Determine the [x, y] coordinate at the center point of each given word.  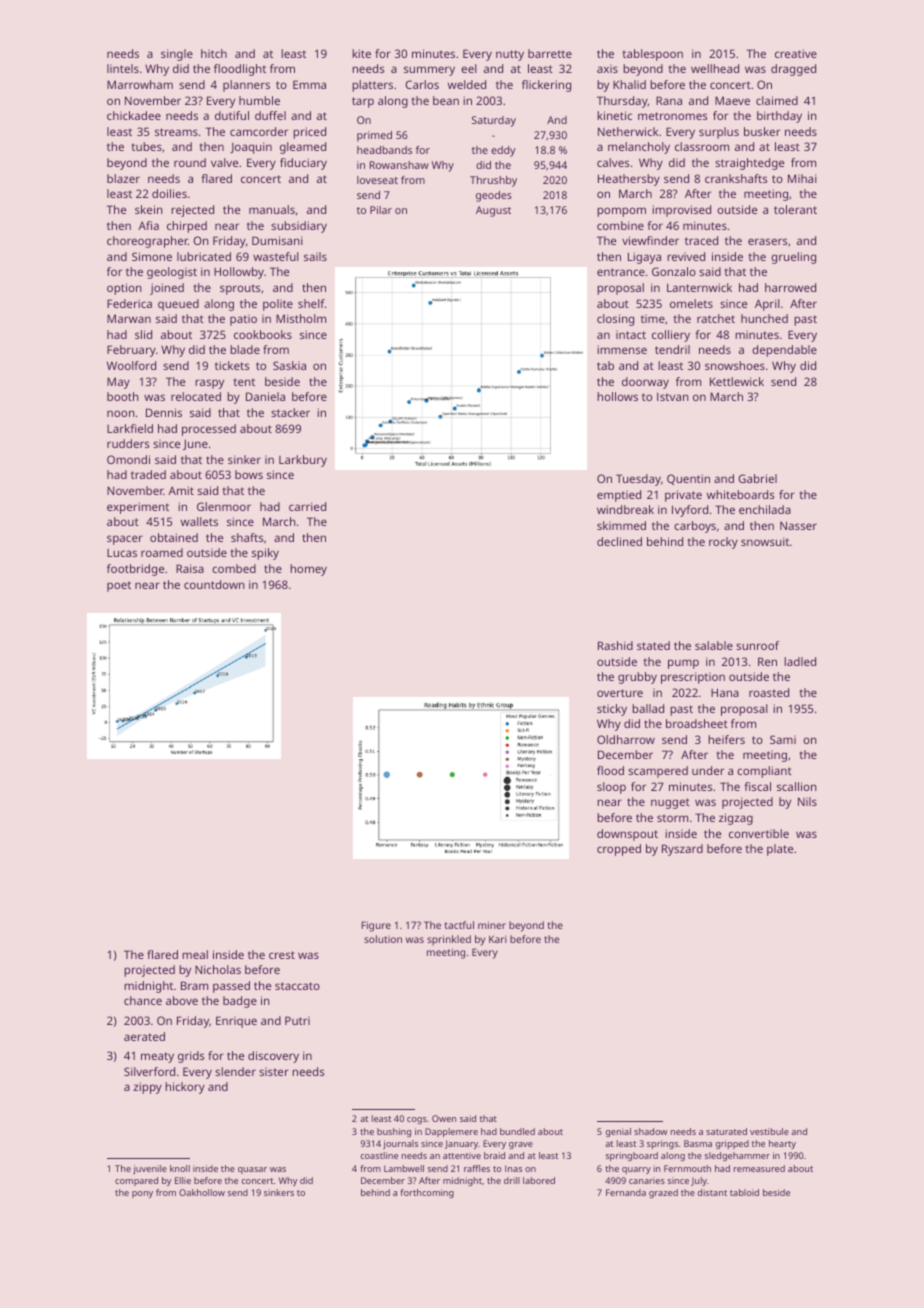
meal [195, 954]
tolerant [795, 209]
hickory [185, 1088]
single [177, 55]
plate [780, 850]
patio [243, 320]
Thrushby [493, 181]
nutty [510, 55]
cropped [619, 850]
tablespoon [652, 55]
